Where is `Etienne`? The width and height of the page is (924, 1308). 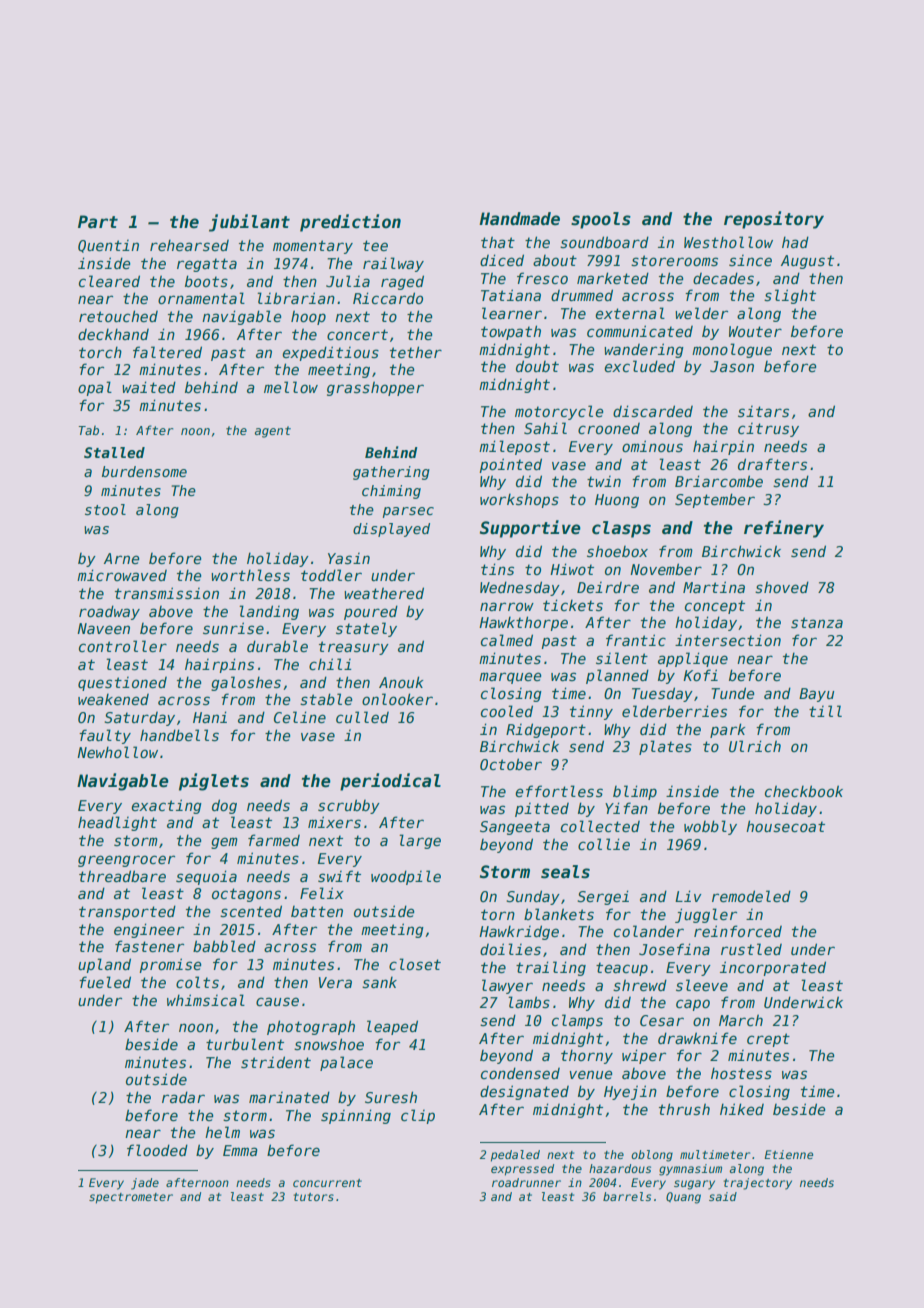 Etienne is located at coordinates (789, 1154).
